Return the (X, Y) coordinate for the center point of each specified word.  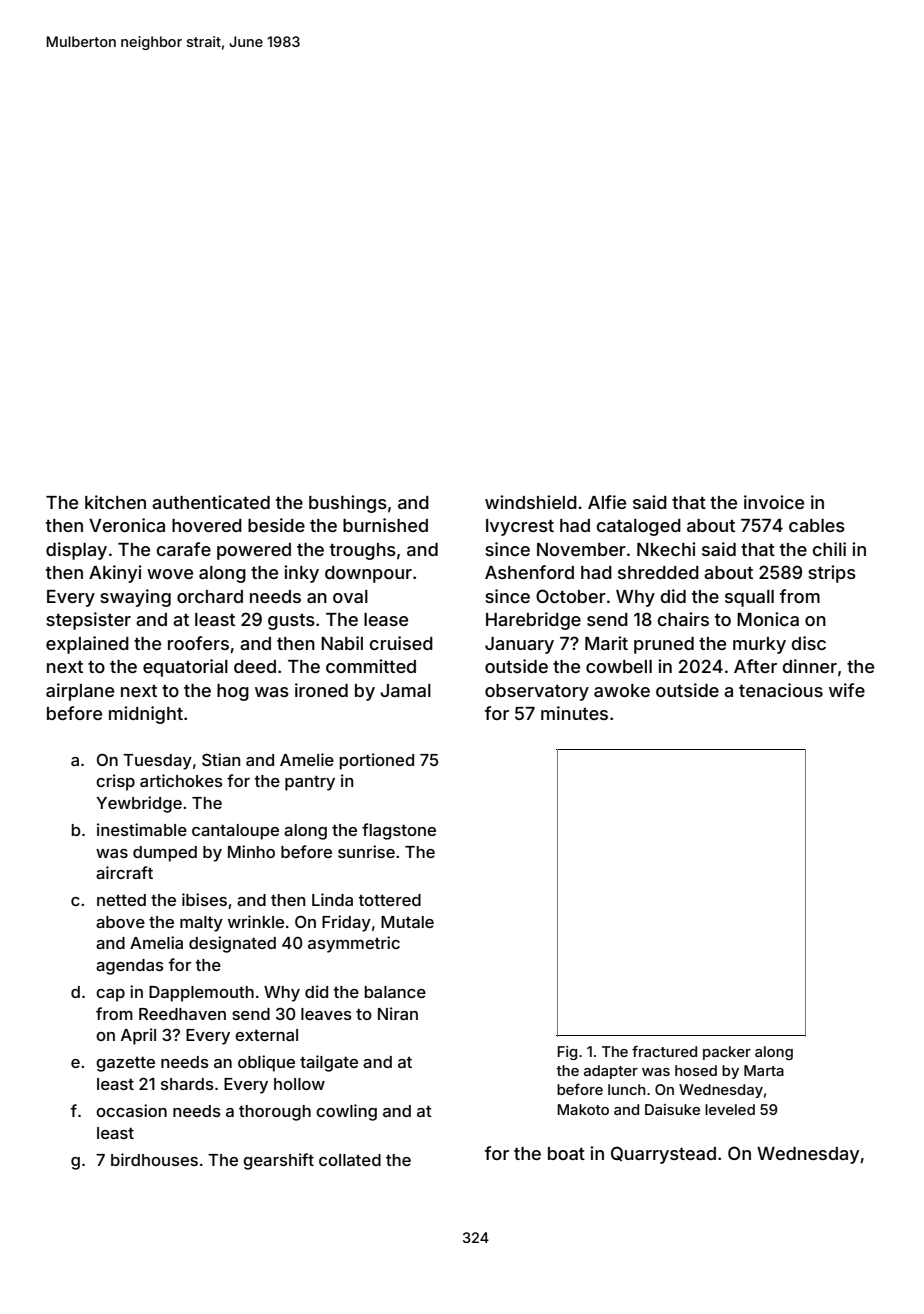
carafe (184, 549)
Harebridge (533, 621)
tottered (389, 900)
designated (232, 944)
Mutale (407, 922)
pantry (310, 783)
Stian (221, 759)
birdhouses (154, 1159)
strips (832, 574)
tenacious (781, 690)
